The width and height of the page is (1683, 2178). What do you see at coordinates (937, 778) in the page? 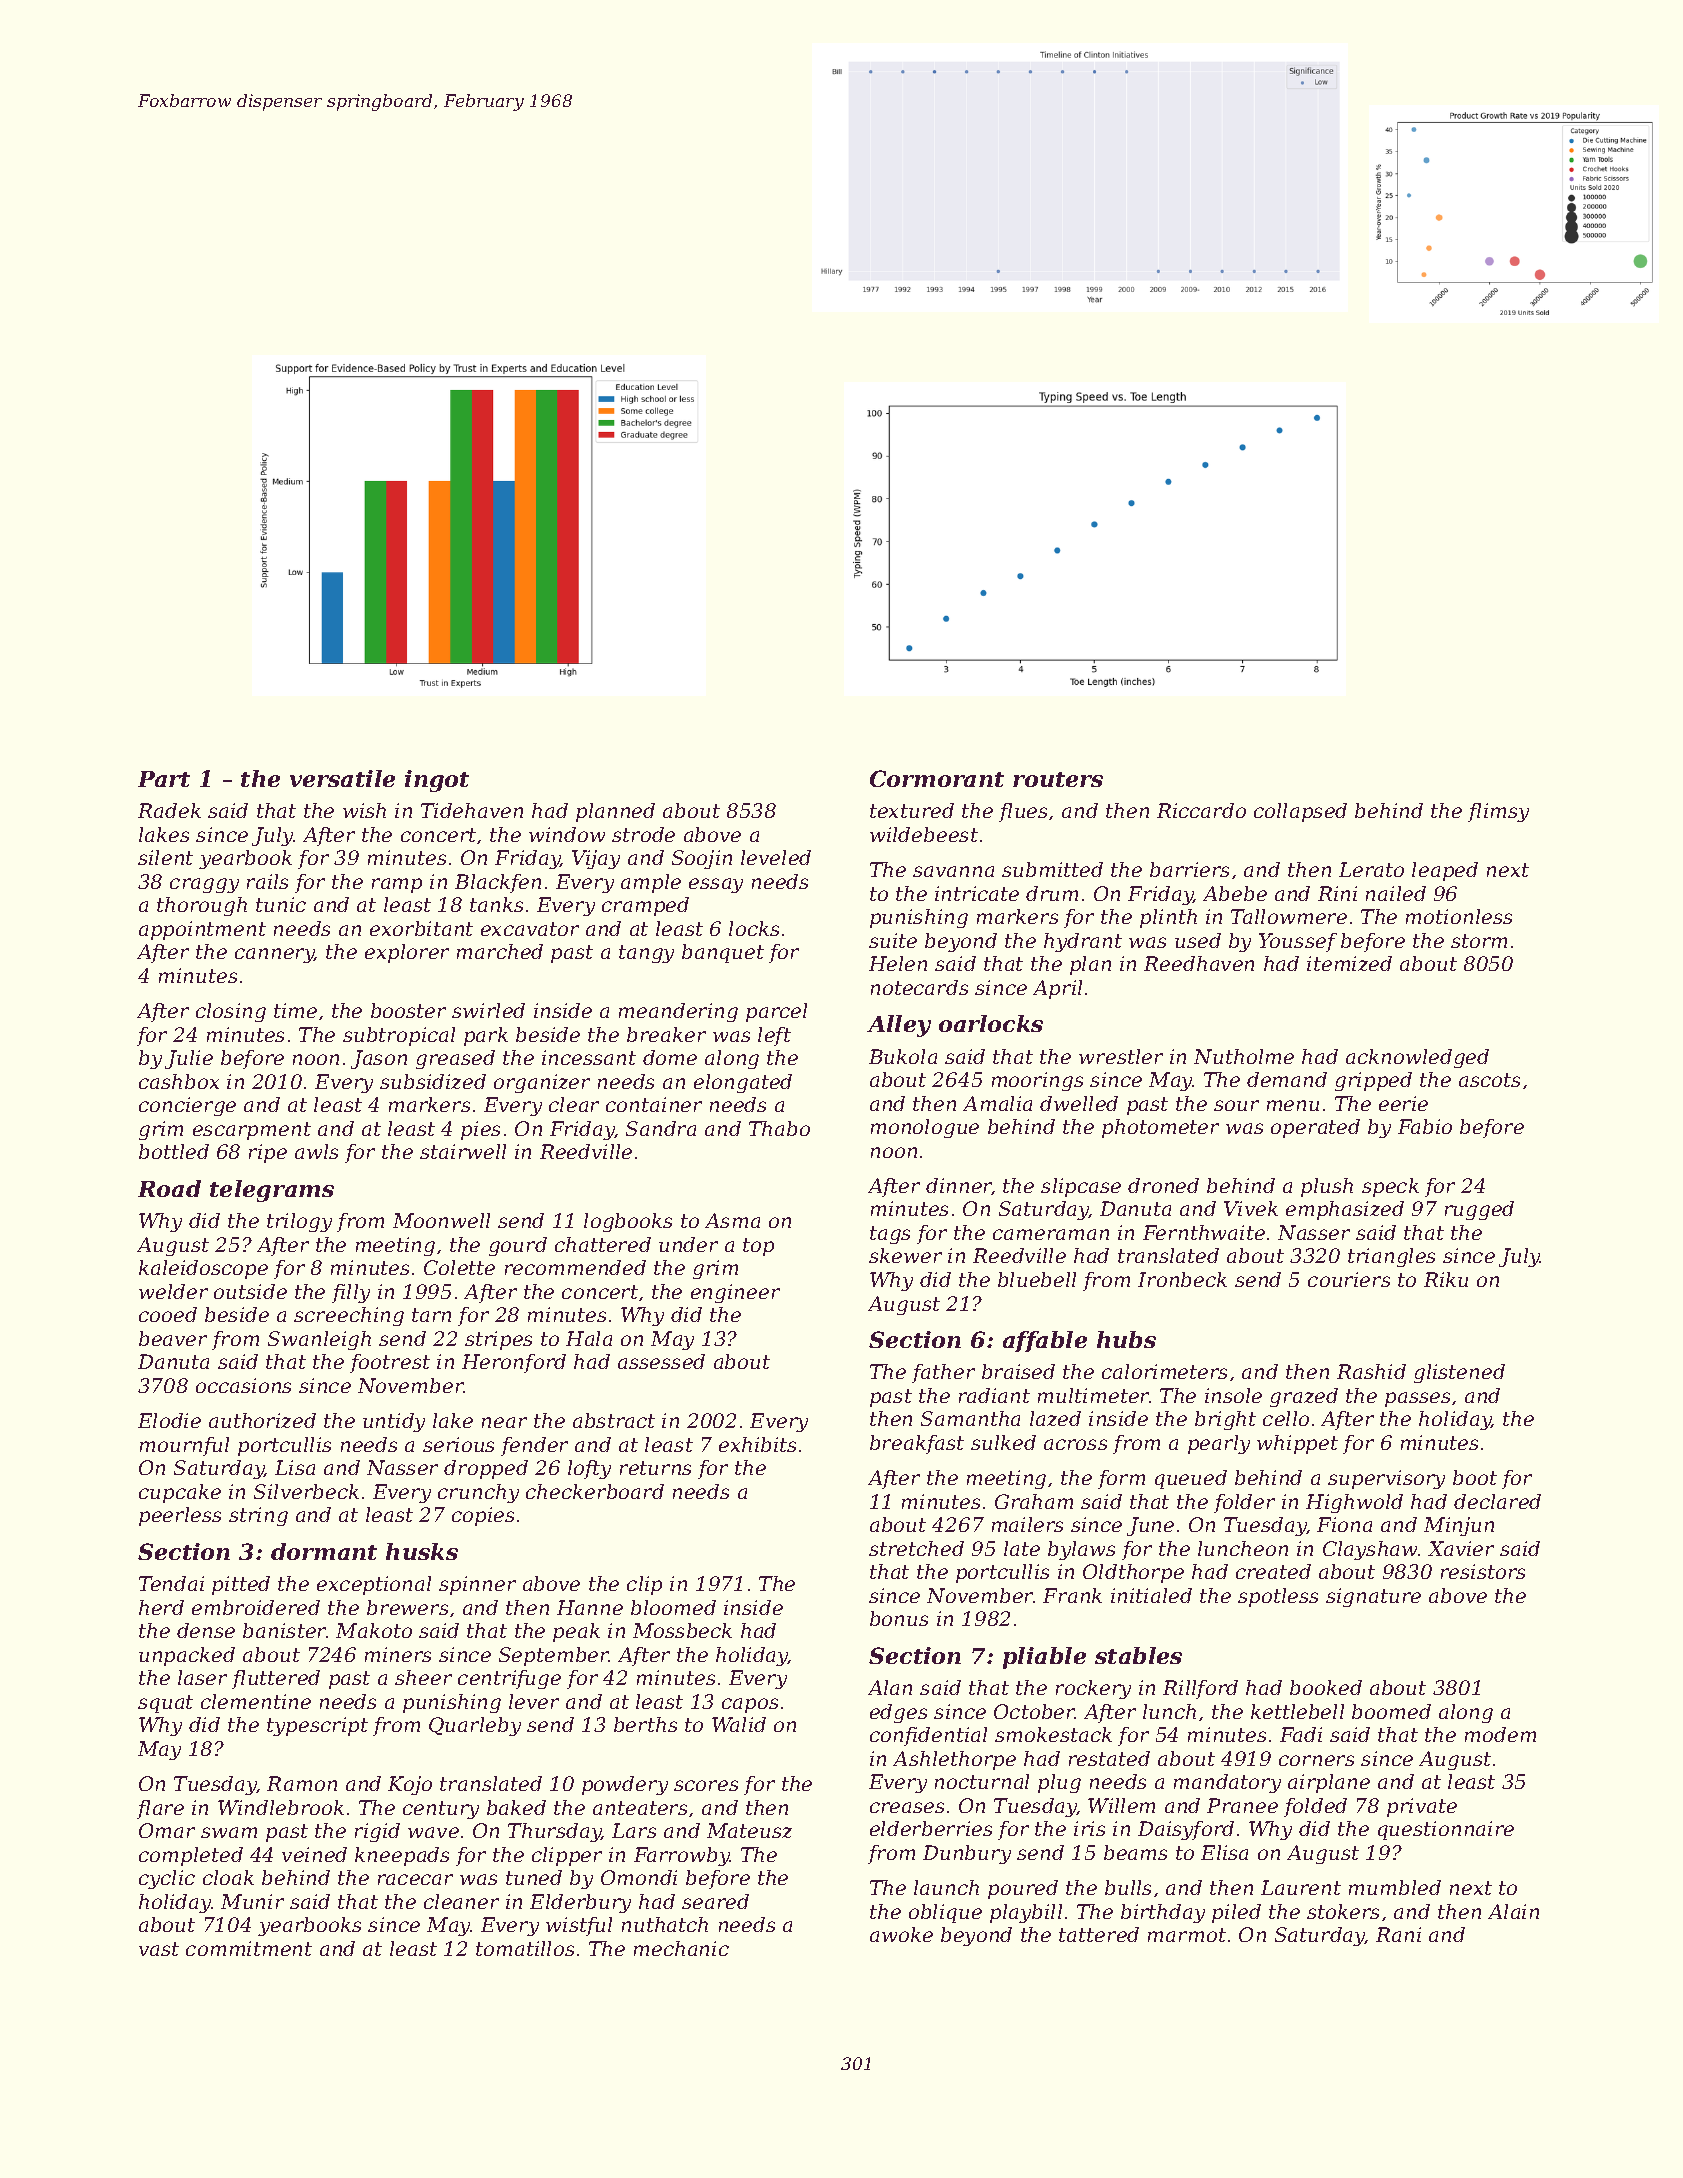
I see `Cormorant` at bounding box center [937, 778].
